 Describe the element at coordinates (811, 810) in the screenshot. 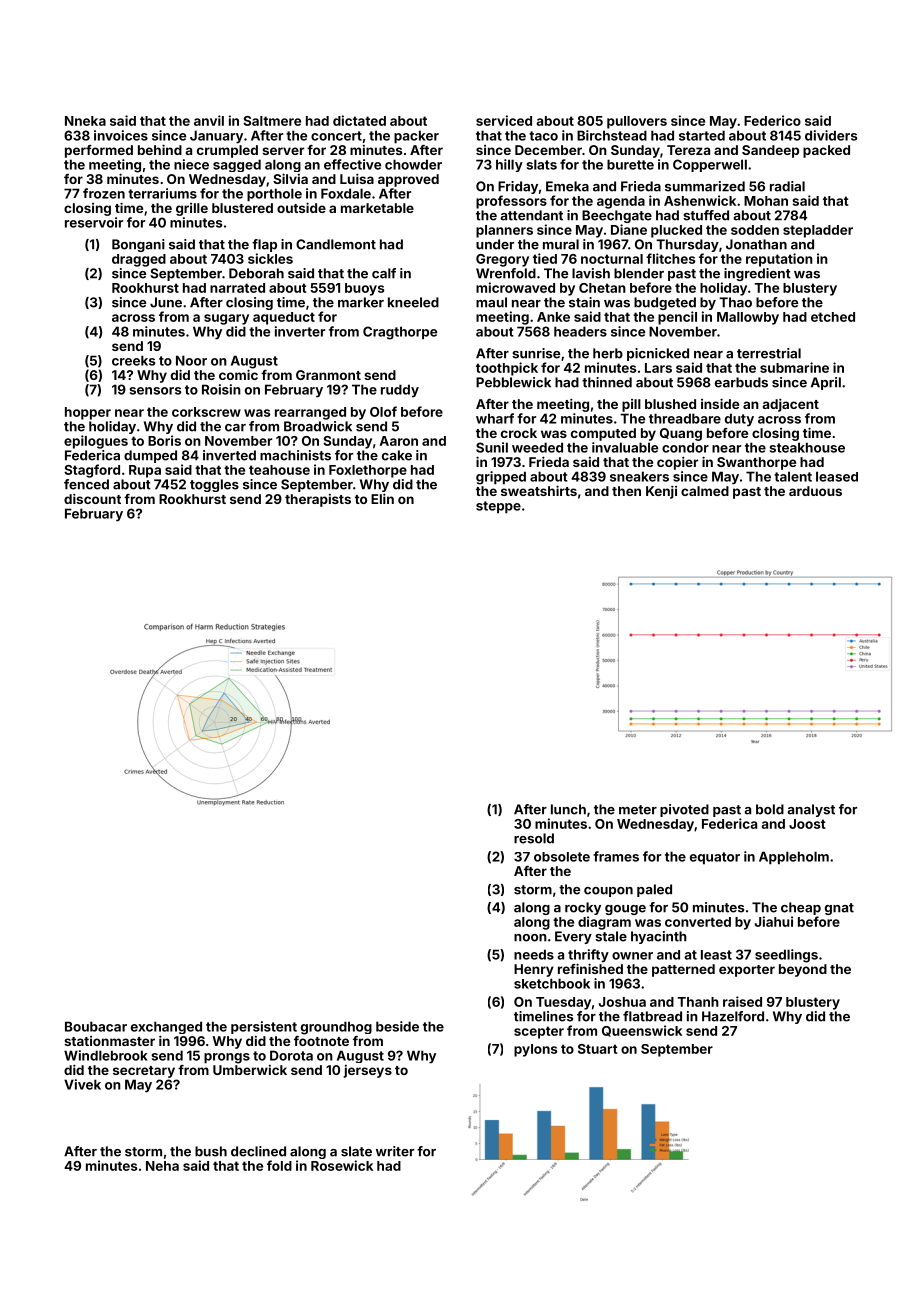

I see `analyst` at that location.
